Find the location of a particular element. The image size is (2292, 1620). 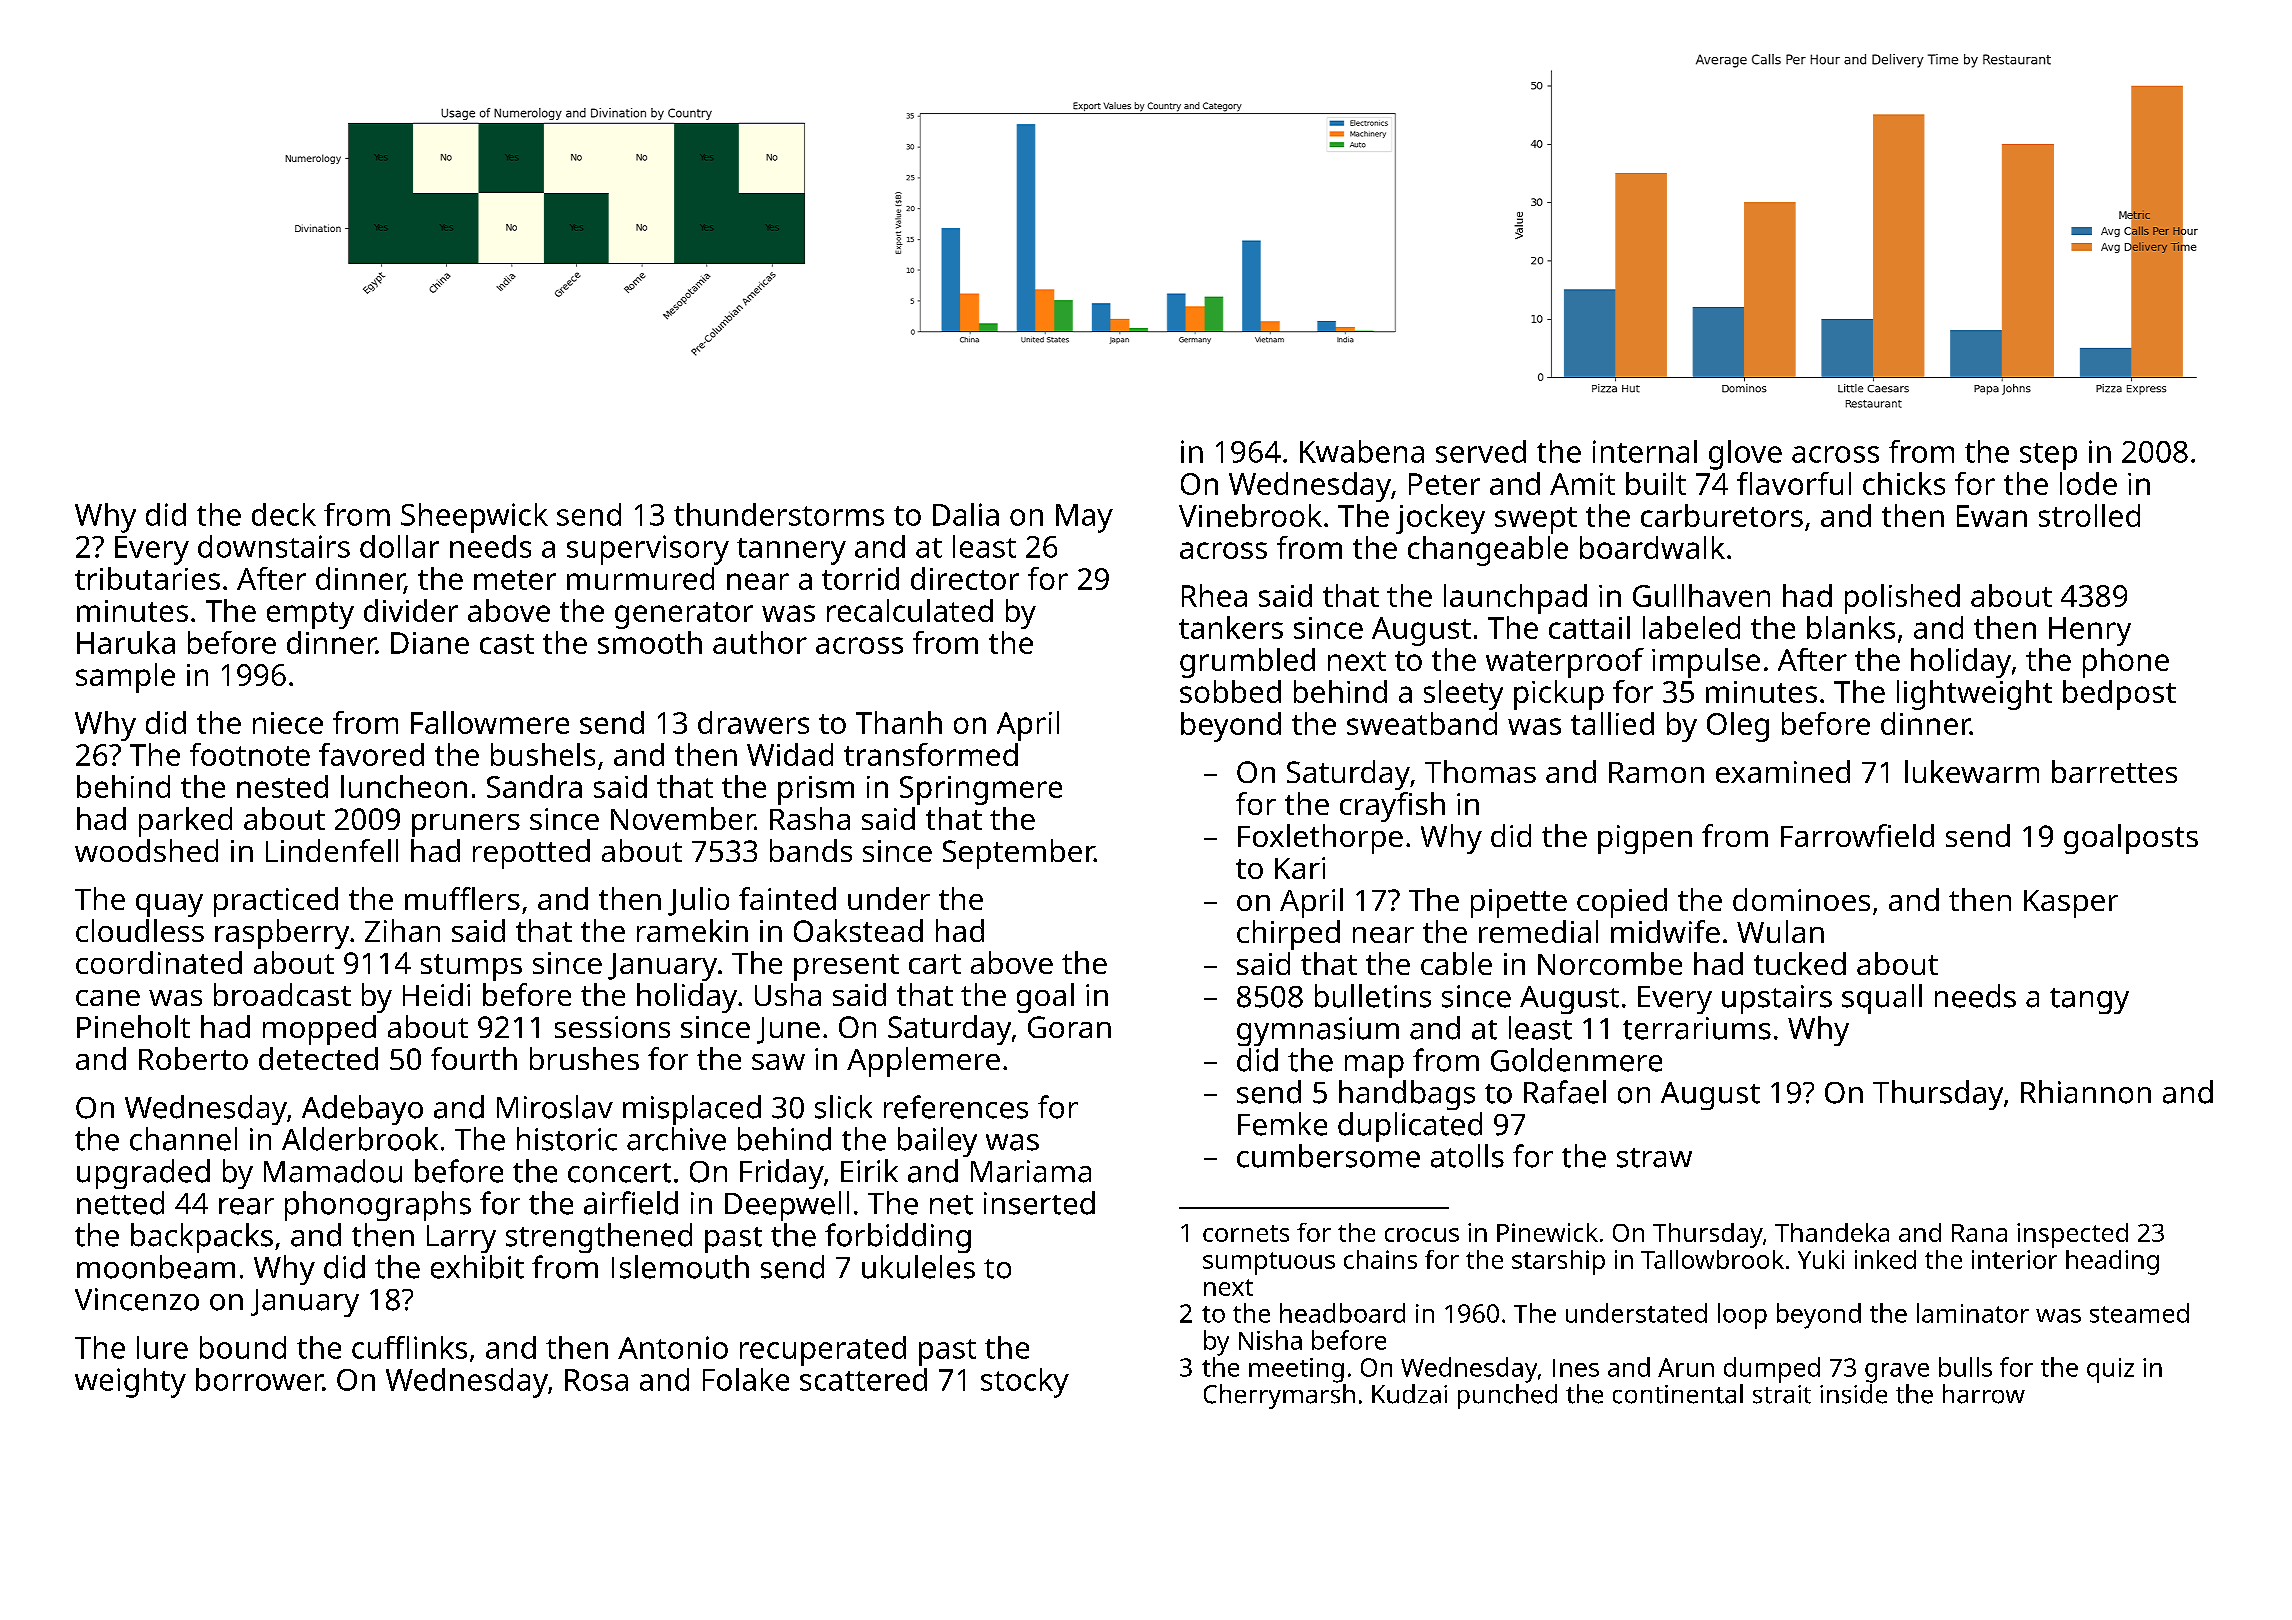

Kwabena is located at coordinates (1362, 451).
